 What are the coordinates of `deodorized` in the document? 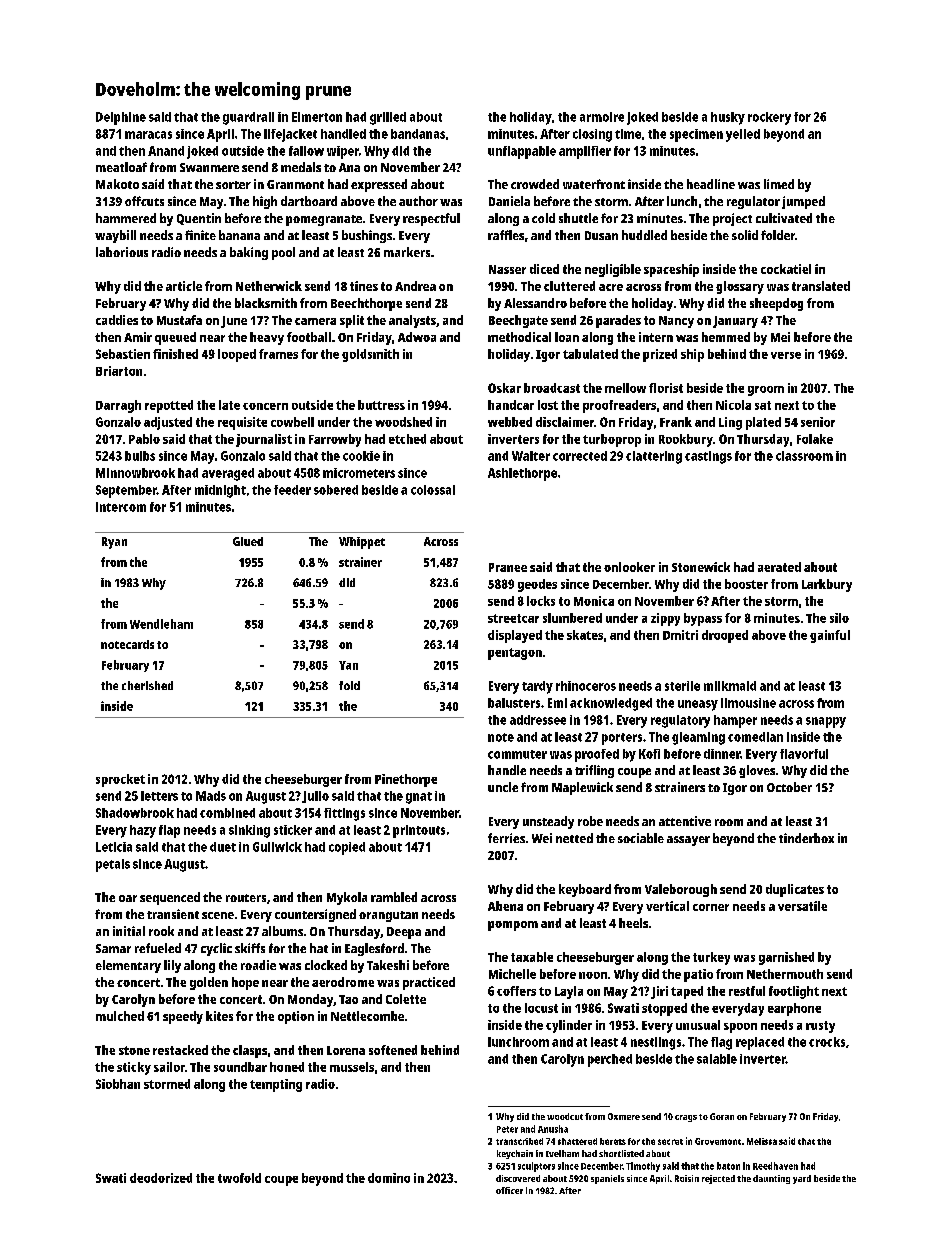 It's located at (161, 1178).
